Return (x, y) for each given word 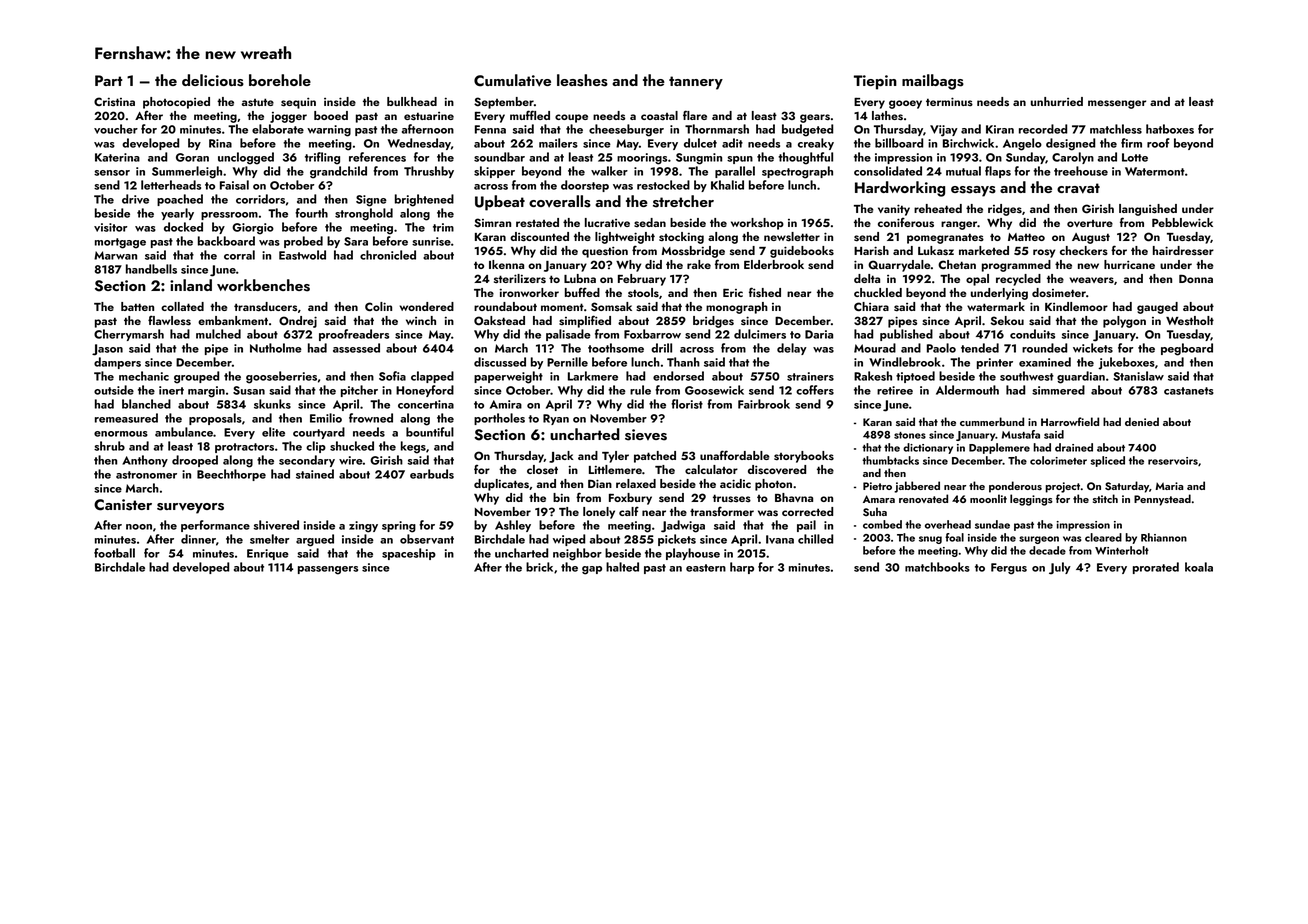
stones (910, 435)
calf (629, 511)
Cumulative (512, 80)
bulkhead (412, 101)
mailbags (933, 82)
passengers (328, 570)
